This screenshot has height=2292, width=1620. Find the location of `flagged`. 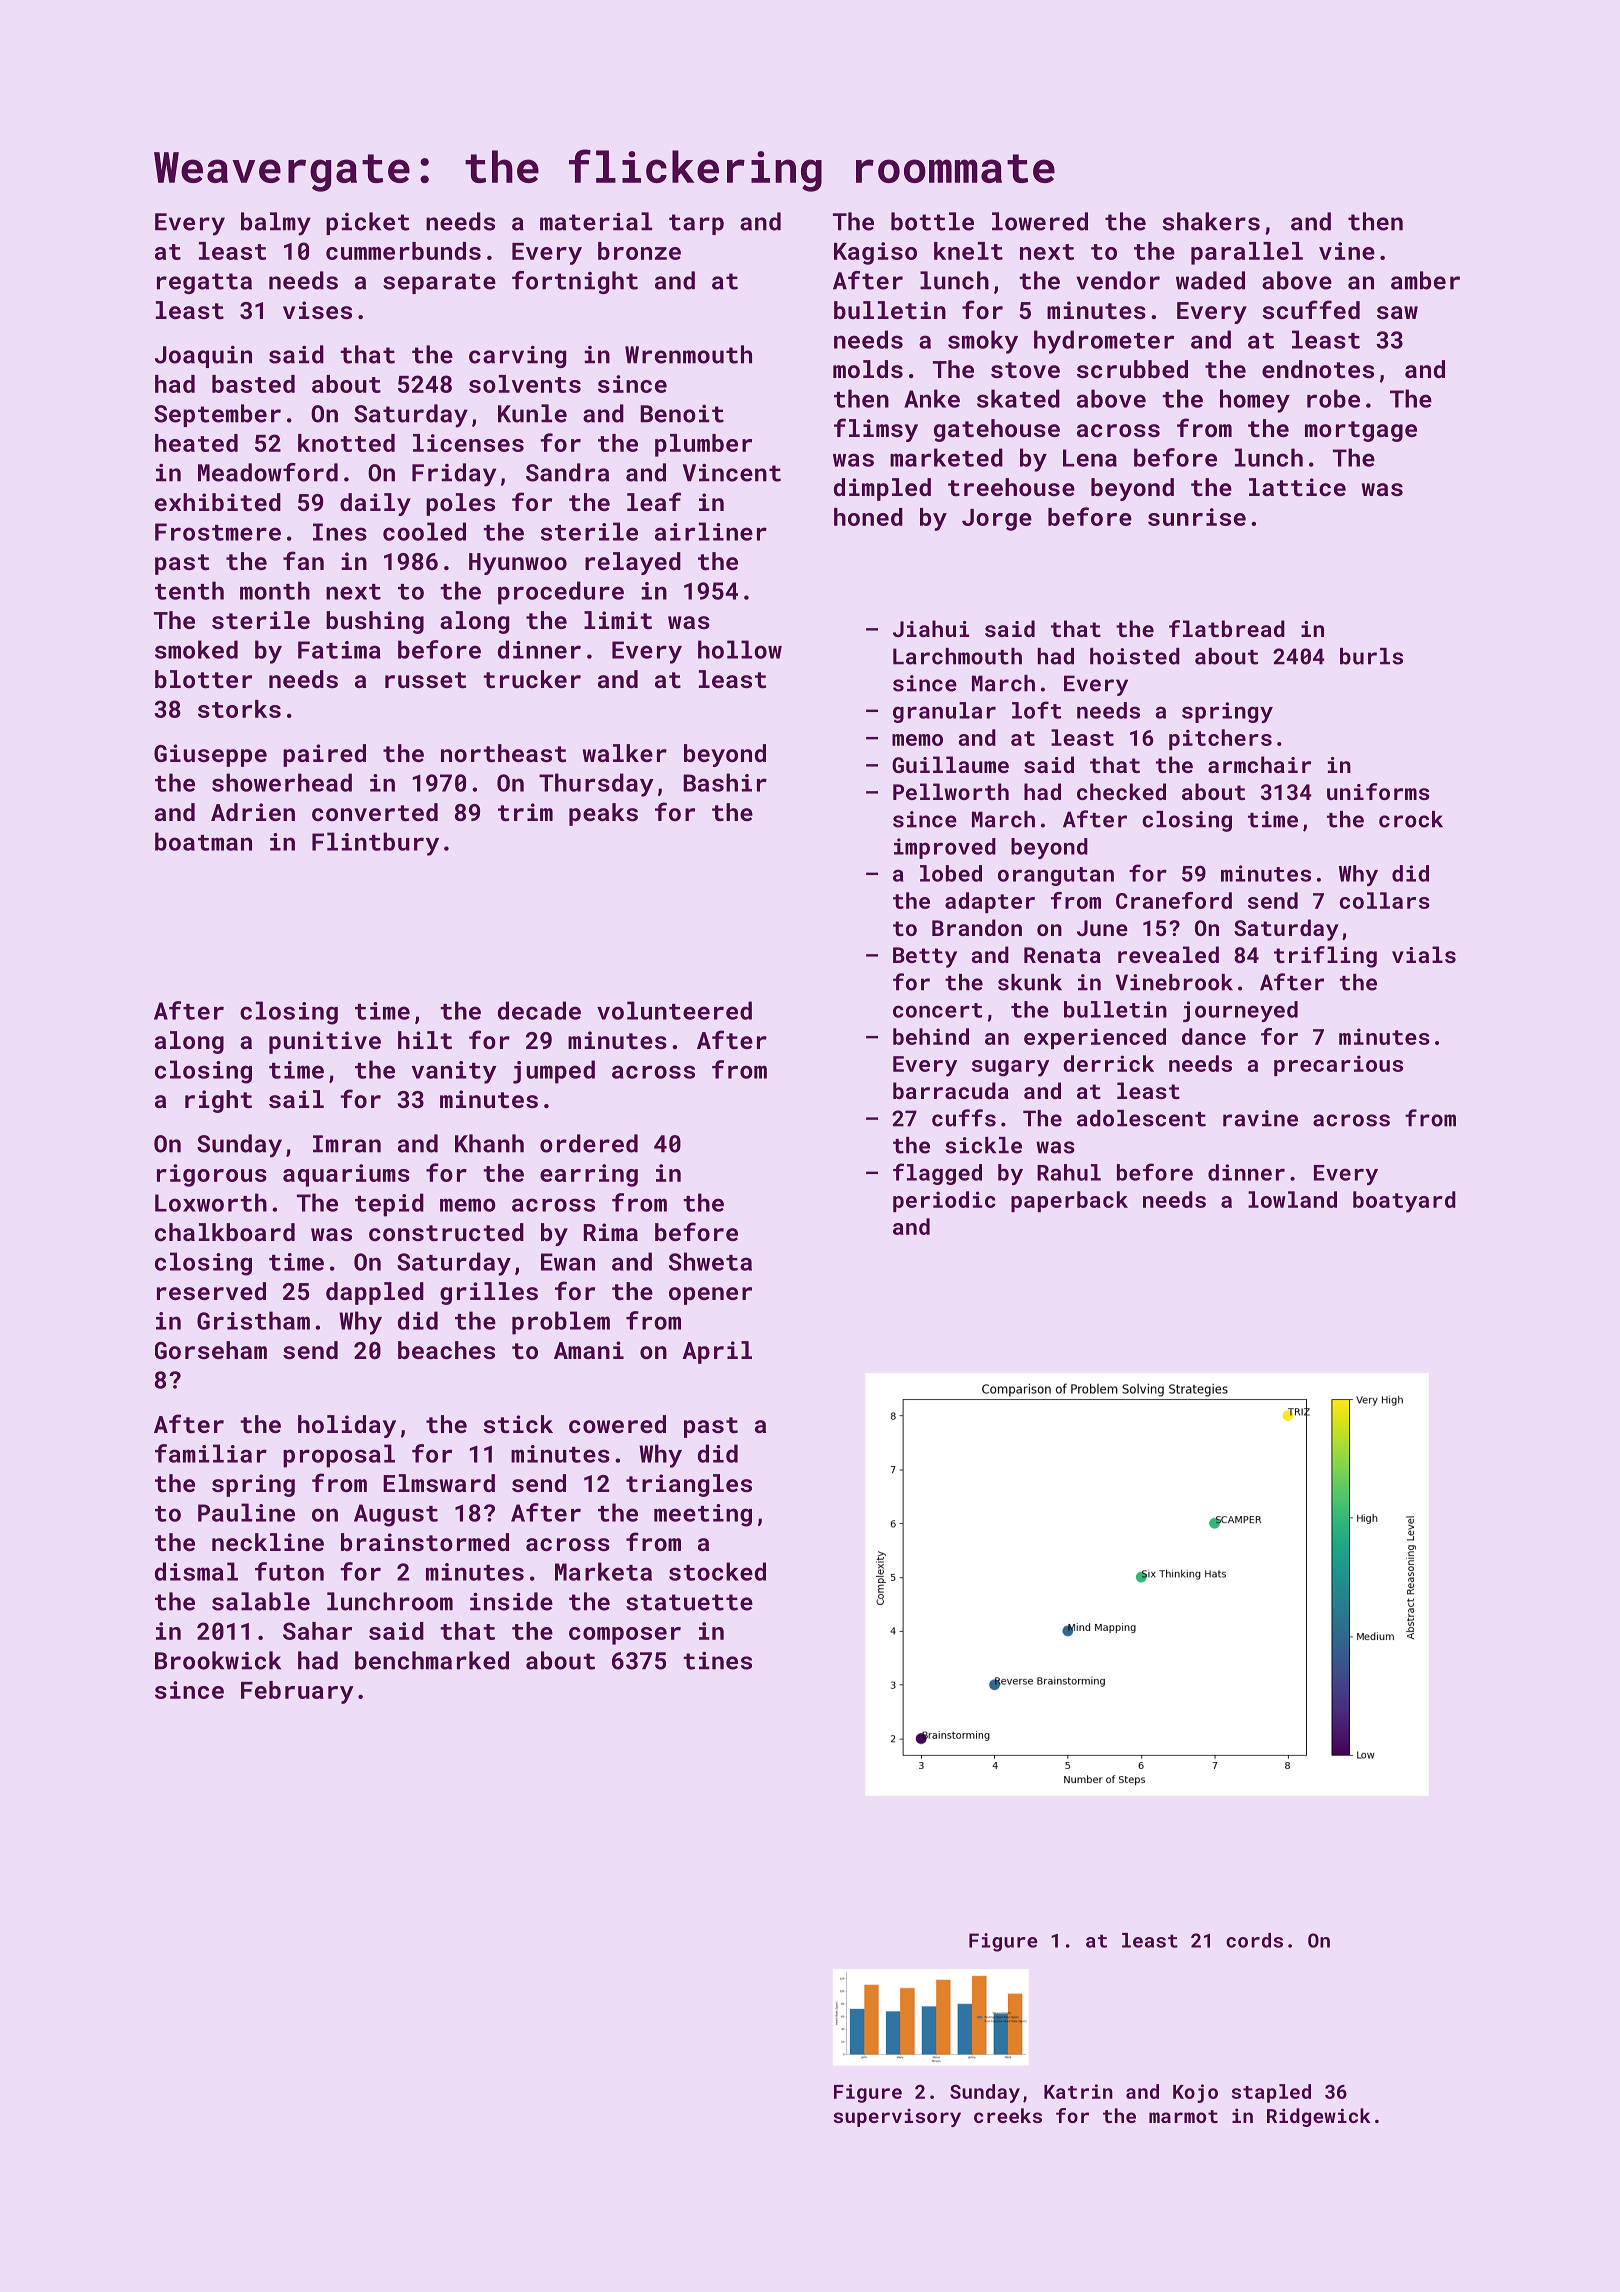

flagged is located at coordinates (937, 1174).
